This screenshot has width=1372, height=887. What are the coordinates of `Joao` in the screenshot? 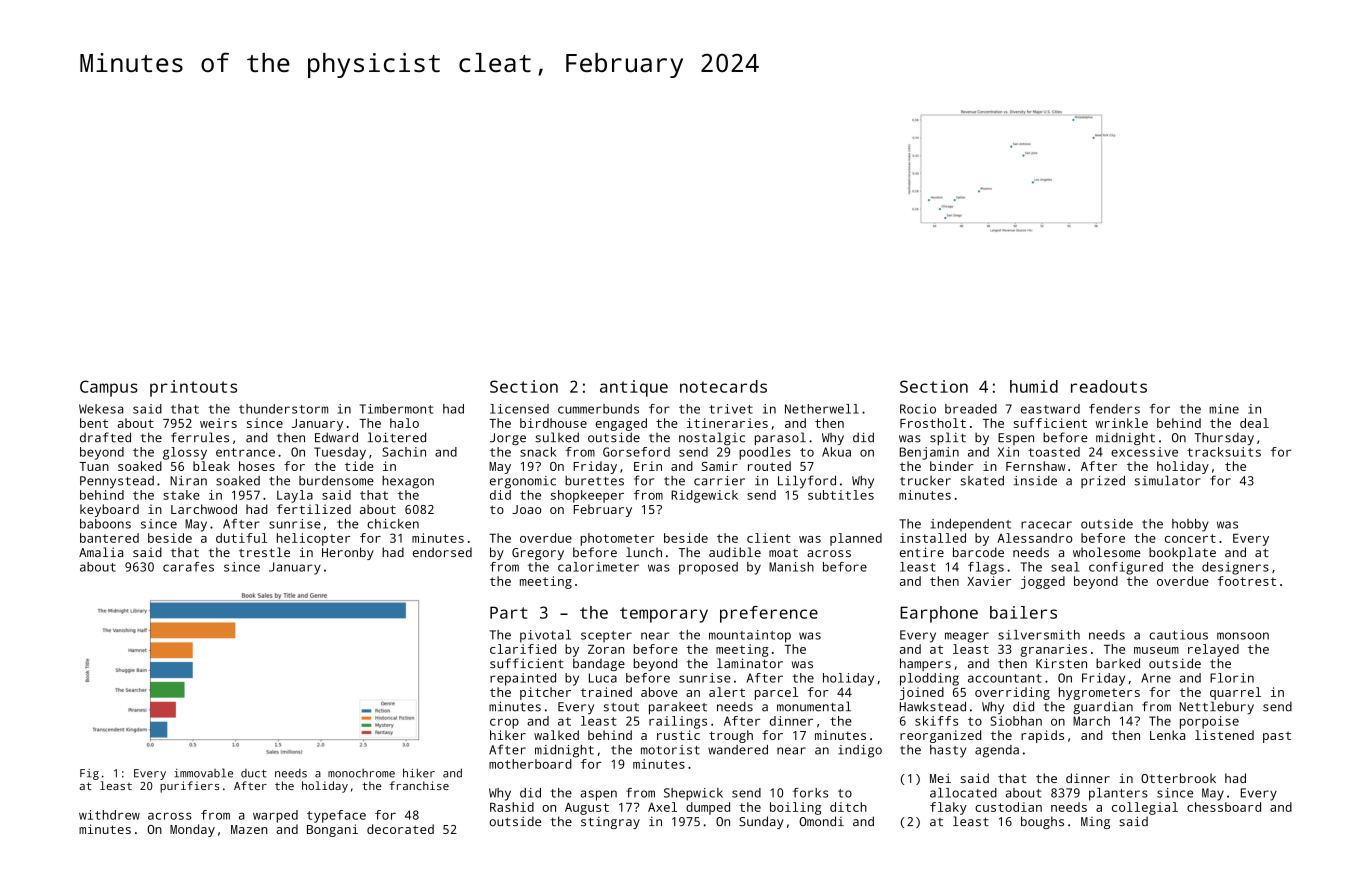 It's located at (526, 509).
